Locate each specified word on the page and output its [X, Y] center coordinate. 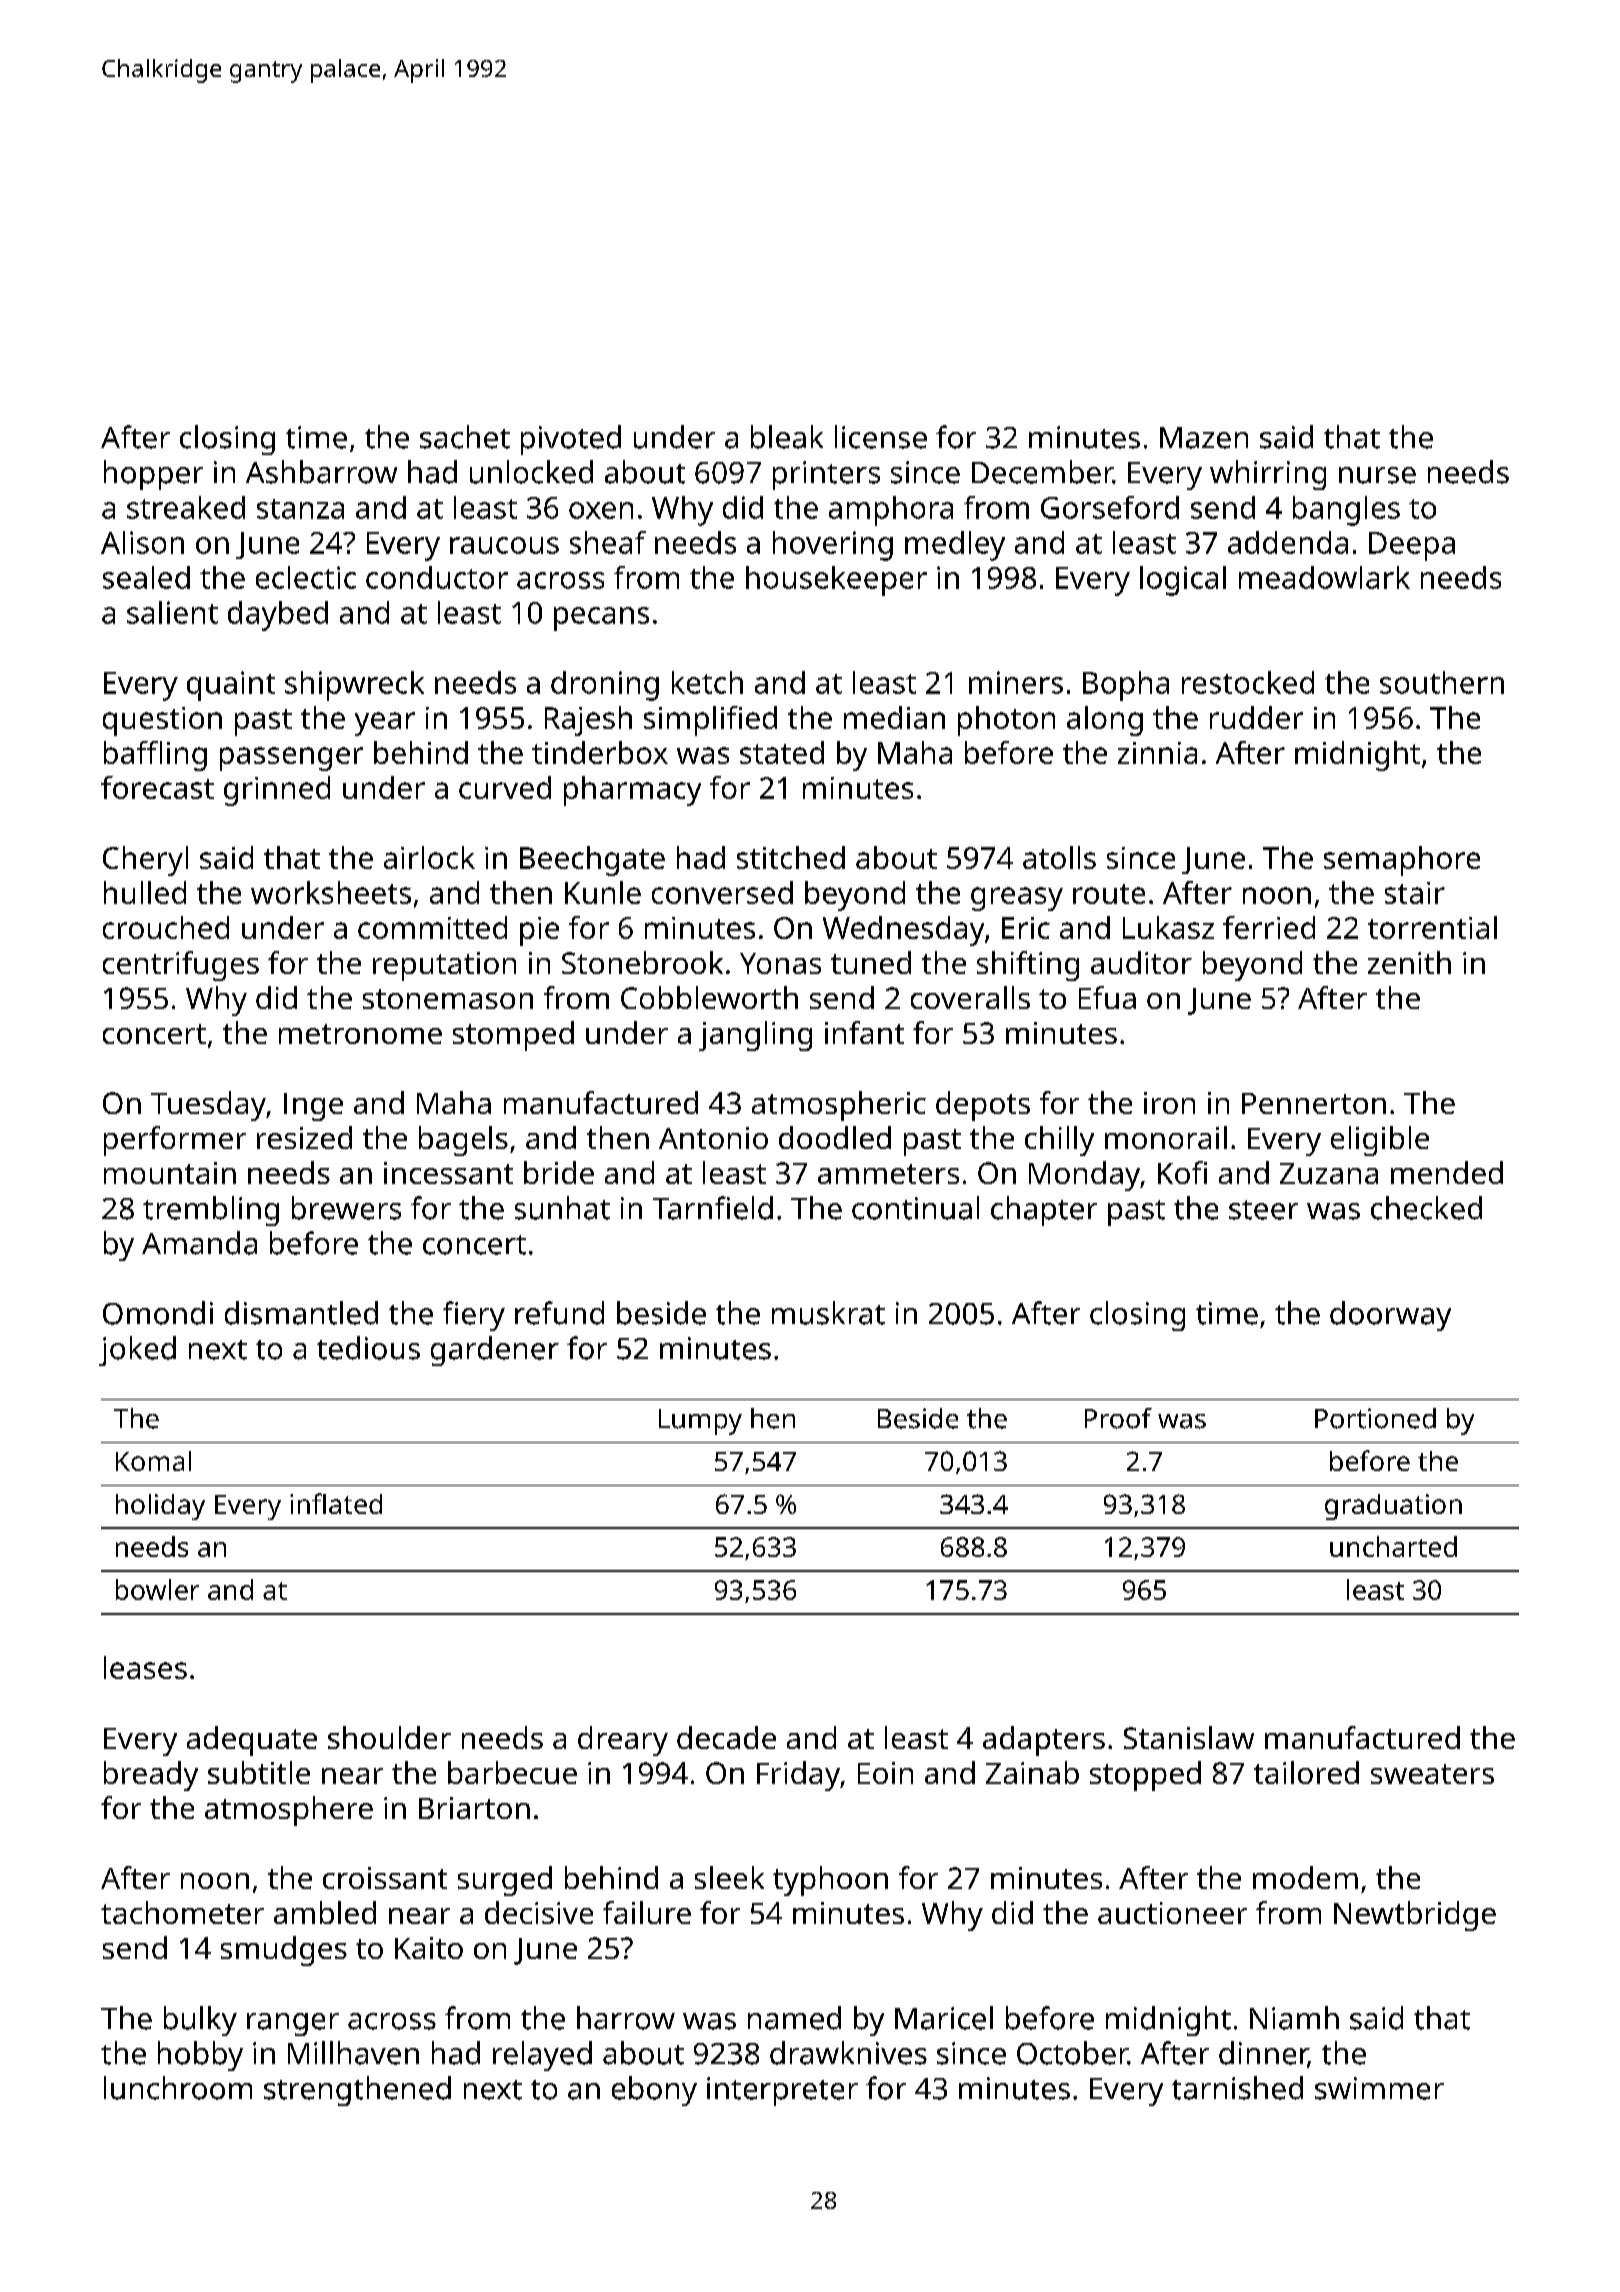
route [1109, 894]
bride [559, 1172]
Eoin [885, 1773]
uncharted [1393, 1546]
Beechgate [592, 861]
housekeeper [836, 581]
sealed [146, 577]
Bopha [1126, 686]
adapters [1044, 1741]
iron [1169, 1103]
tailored [1306, 1772]
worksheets [331, 892]
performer [175, 1141]
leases [145, 1667]
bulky [200, 2021]
